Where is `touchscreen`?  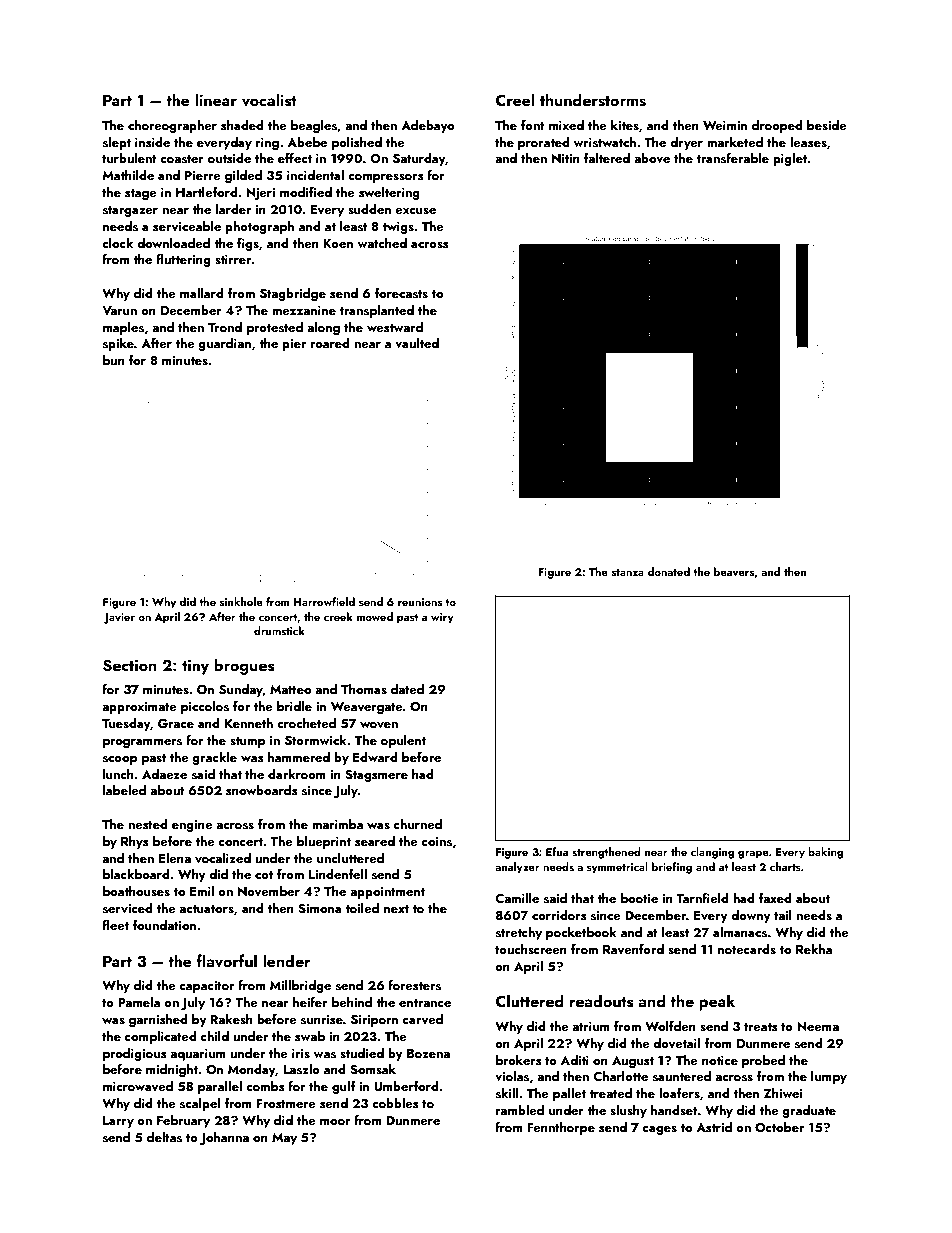
touchscreen is located at coordinates (531, 949).
